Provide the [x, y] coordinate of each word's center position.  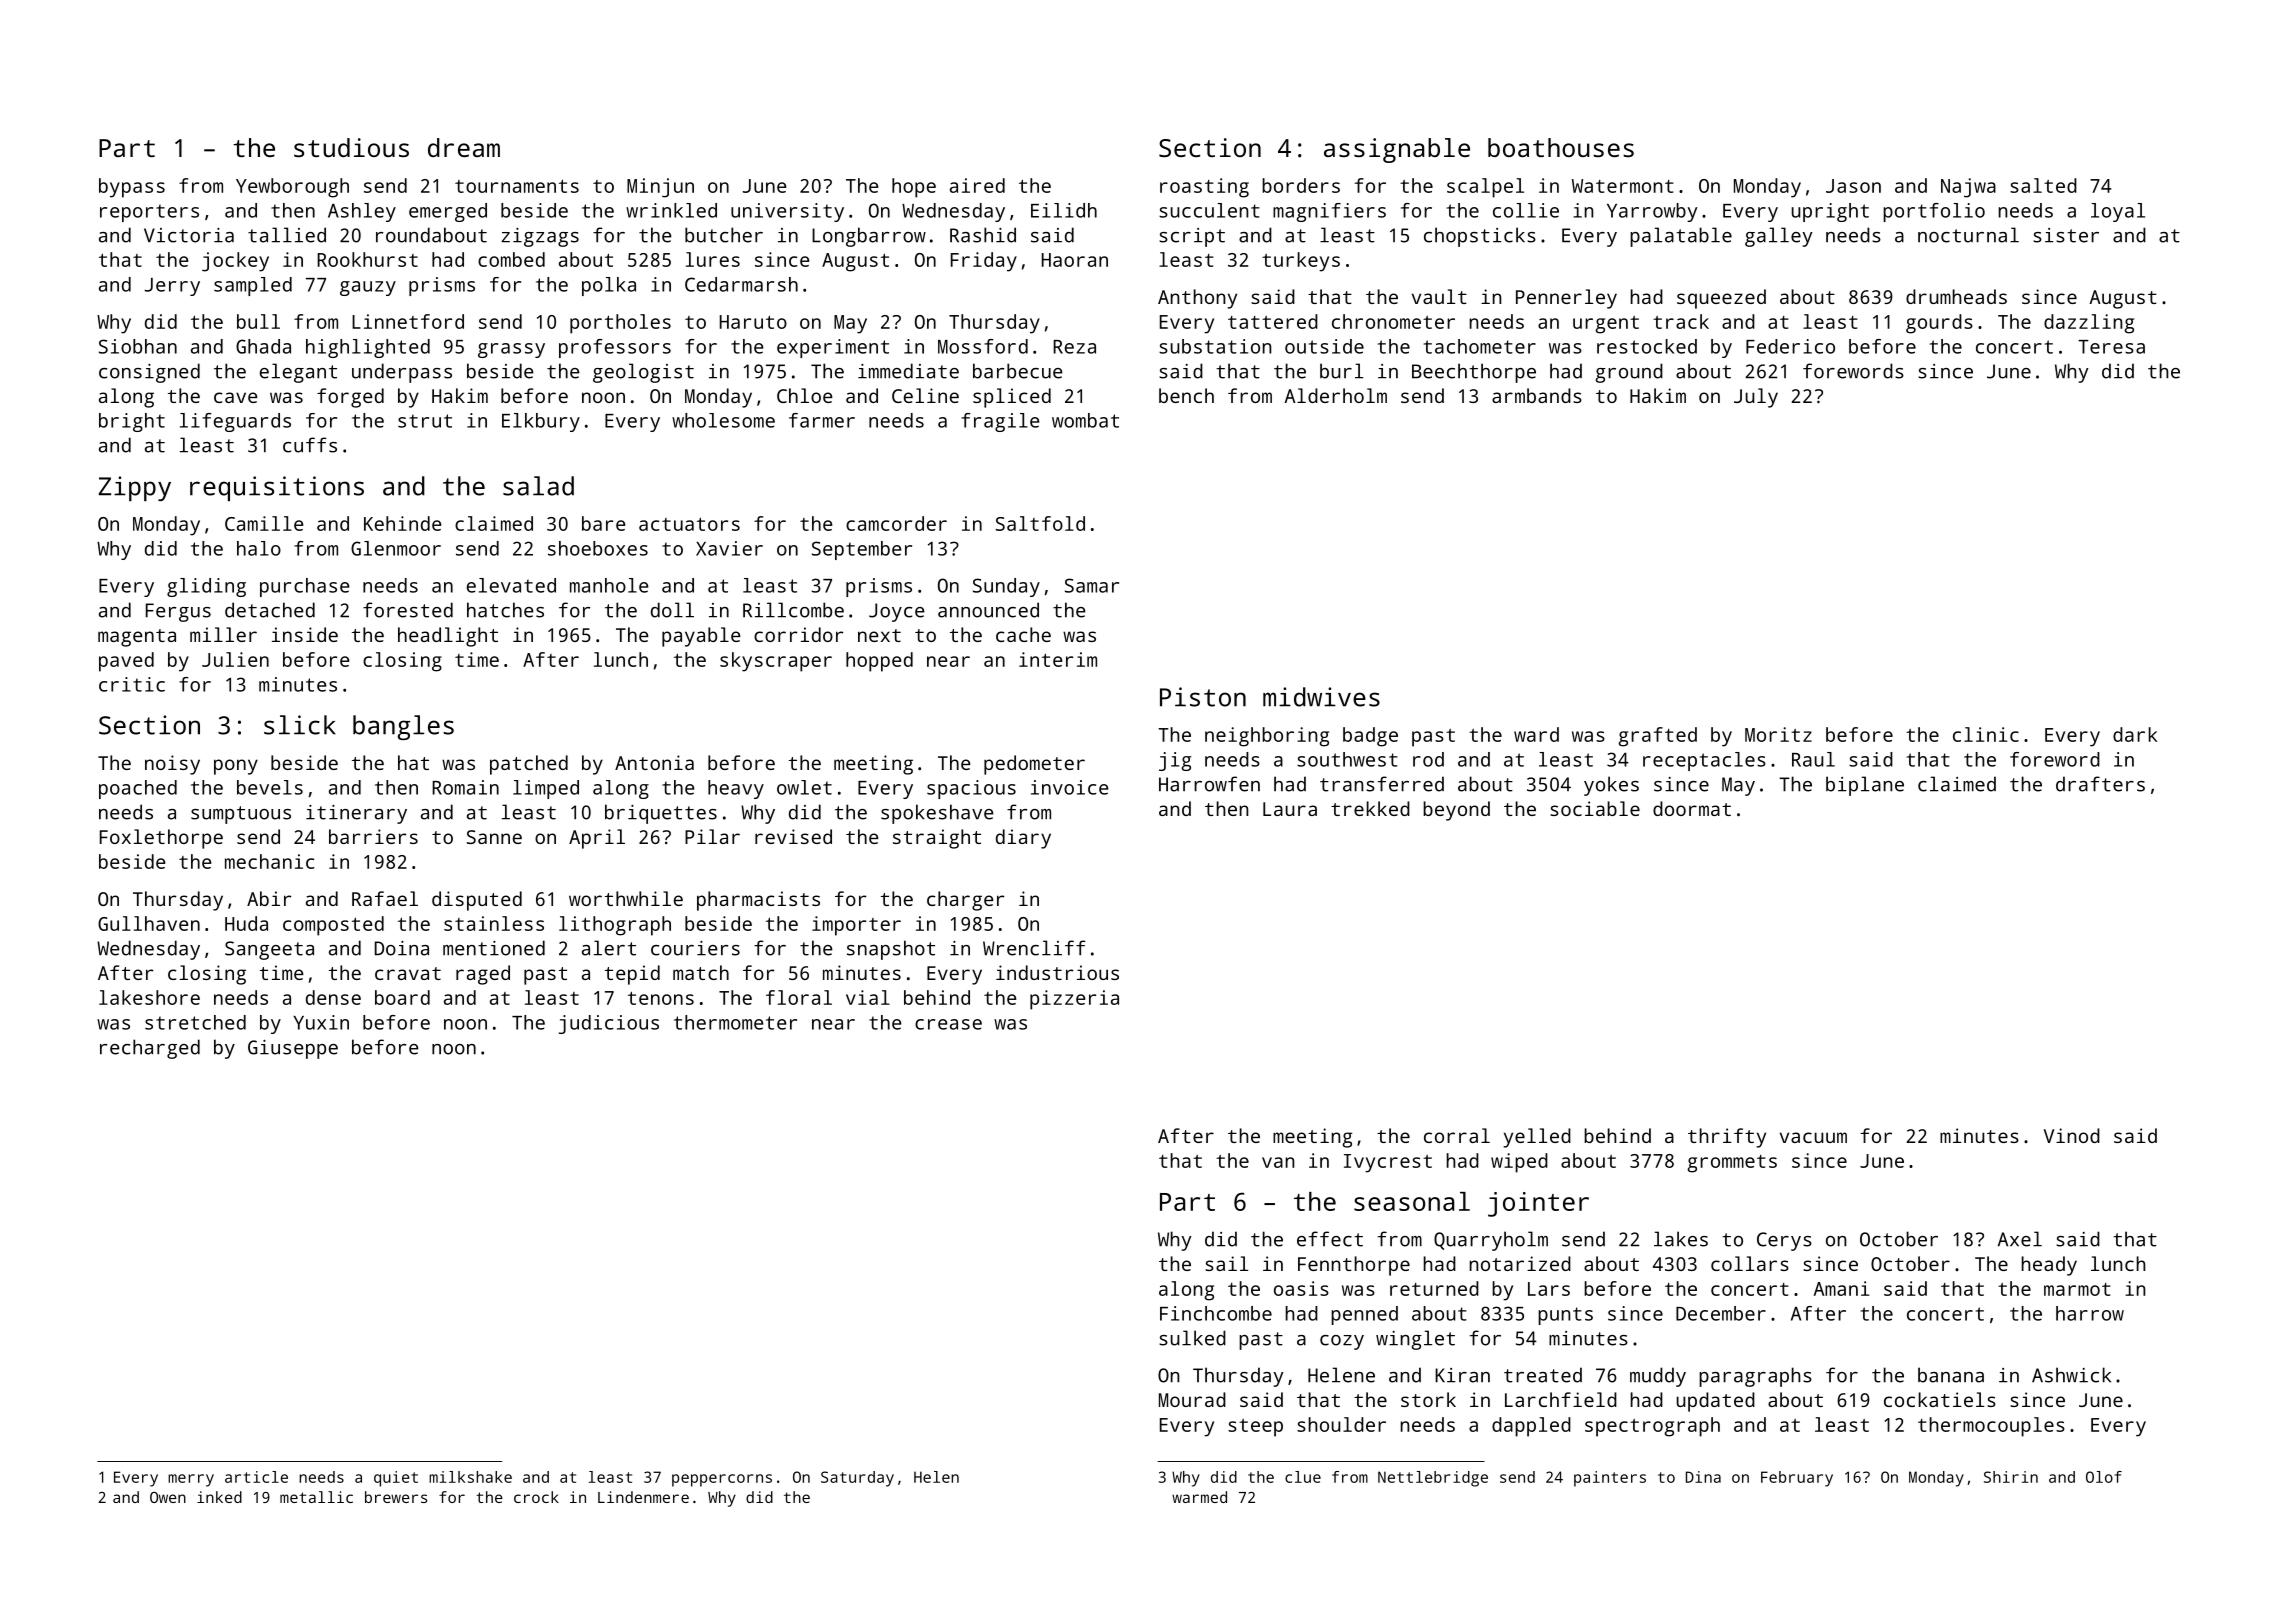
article [256, 1477]
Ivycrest [1388, 1163]
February [1797, 1479]
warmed [1199, 1497]
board [402, 997]
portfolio [1934, 212]
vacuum [1813, 1137]
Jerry [172, 287]
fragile [1000, 422]
